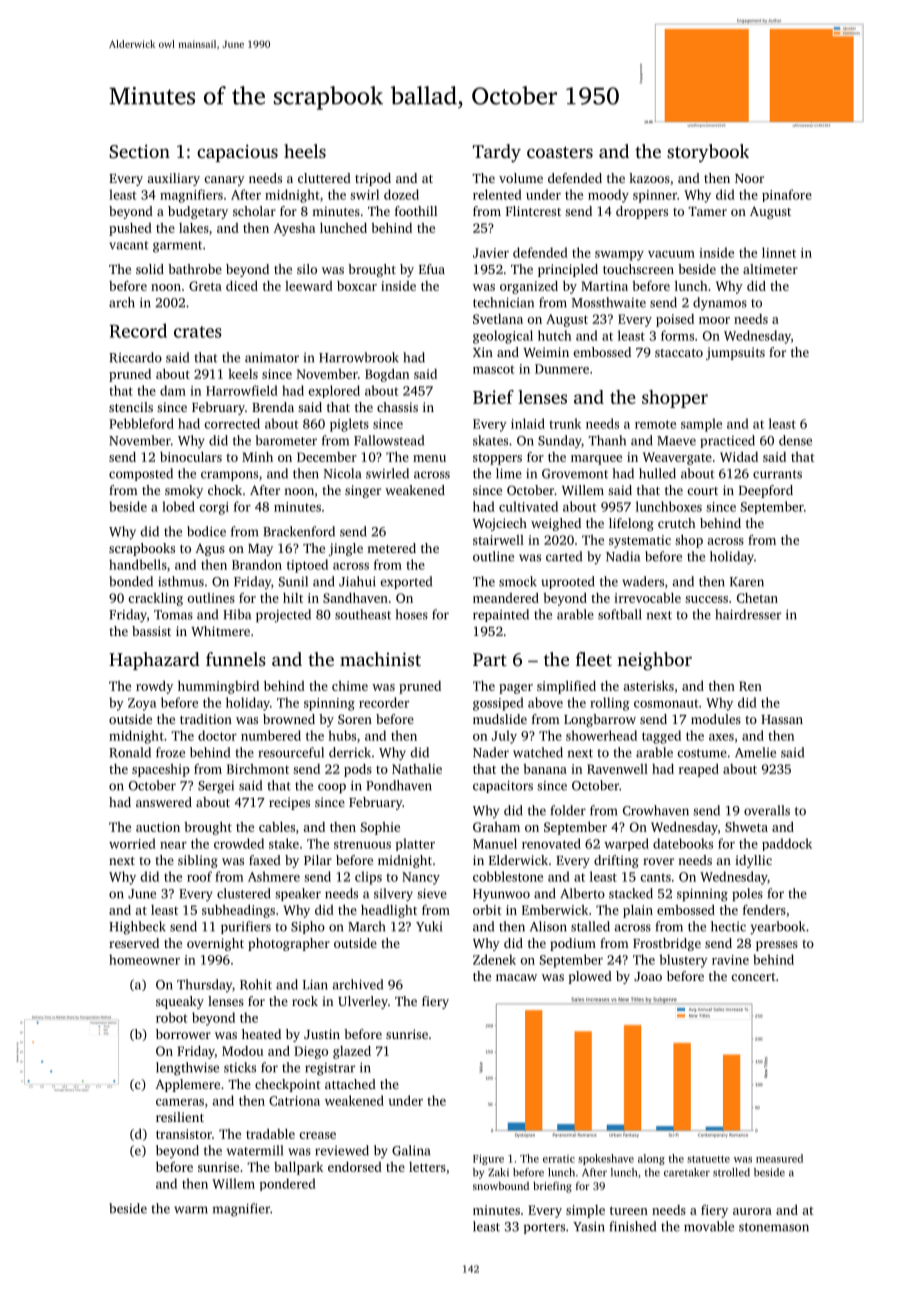  What do you see at coordinates (173, 845) in the document?
I see `near` at bounding box center [173, 845].
